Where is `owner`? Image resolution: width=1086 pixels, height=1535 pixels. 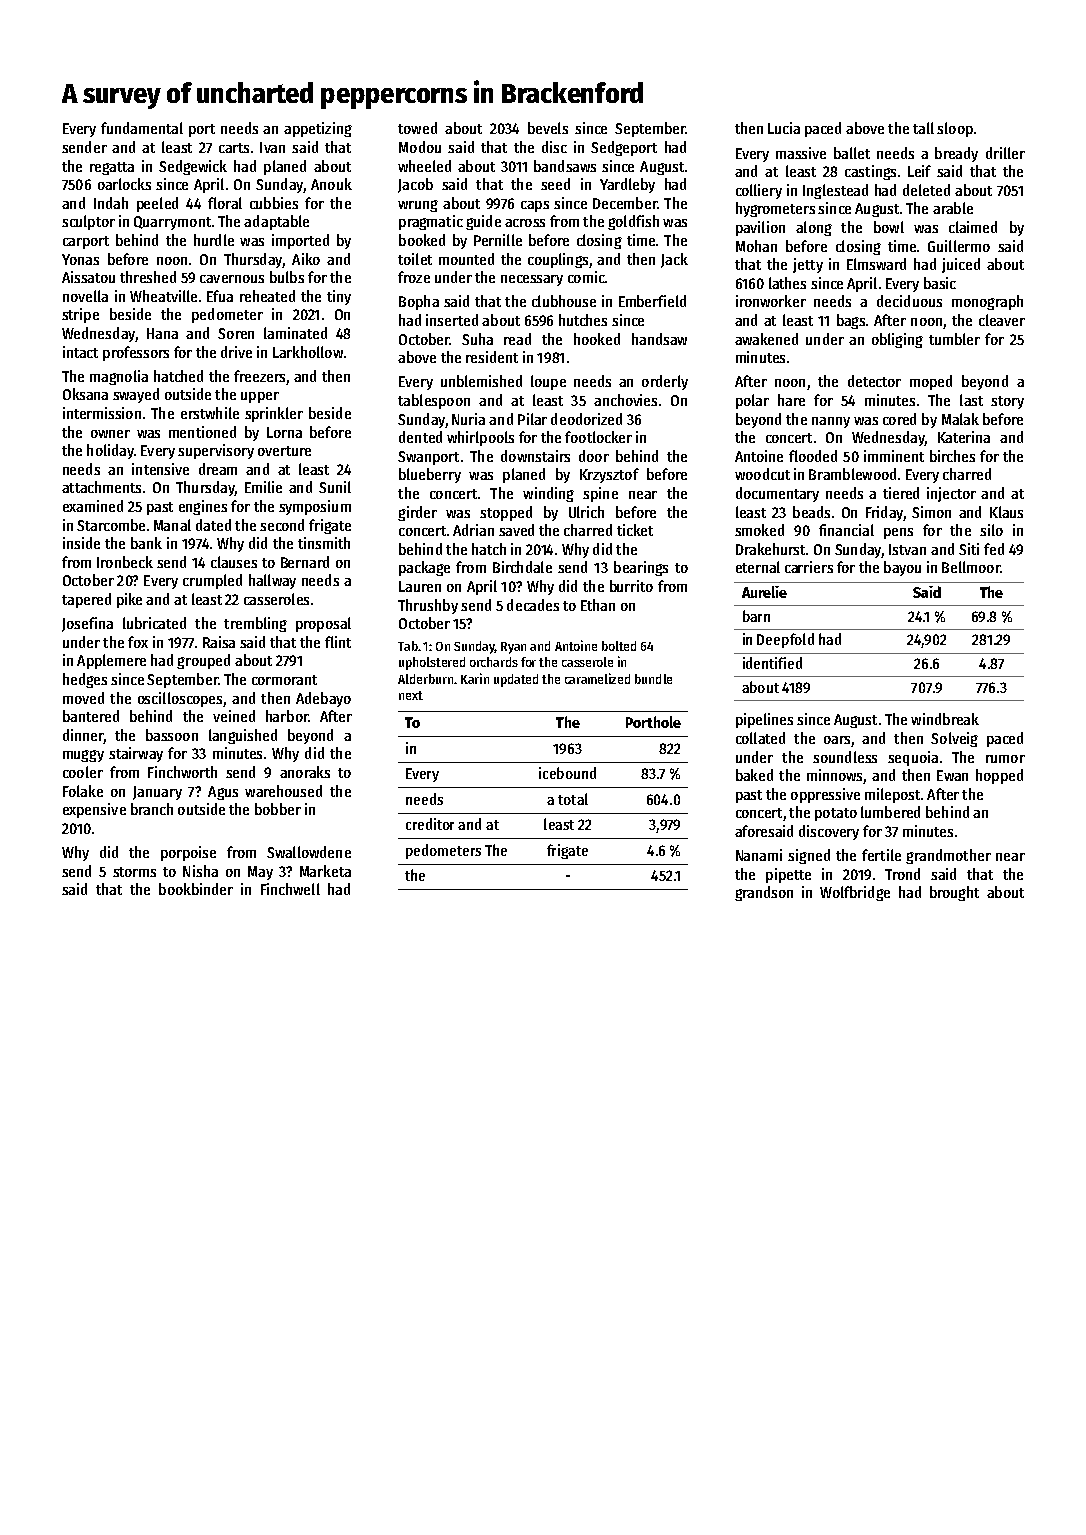 owner is located at coordinates (110, 434).
